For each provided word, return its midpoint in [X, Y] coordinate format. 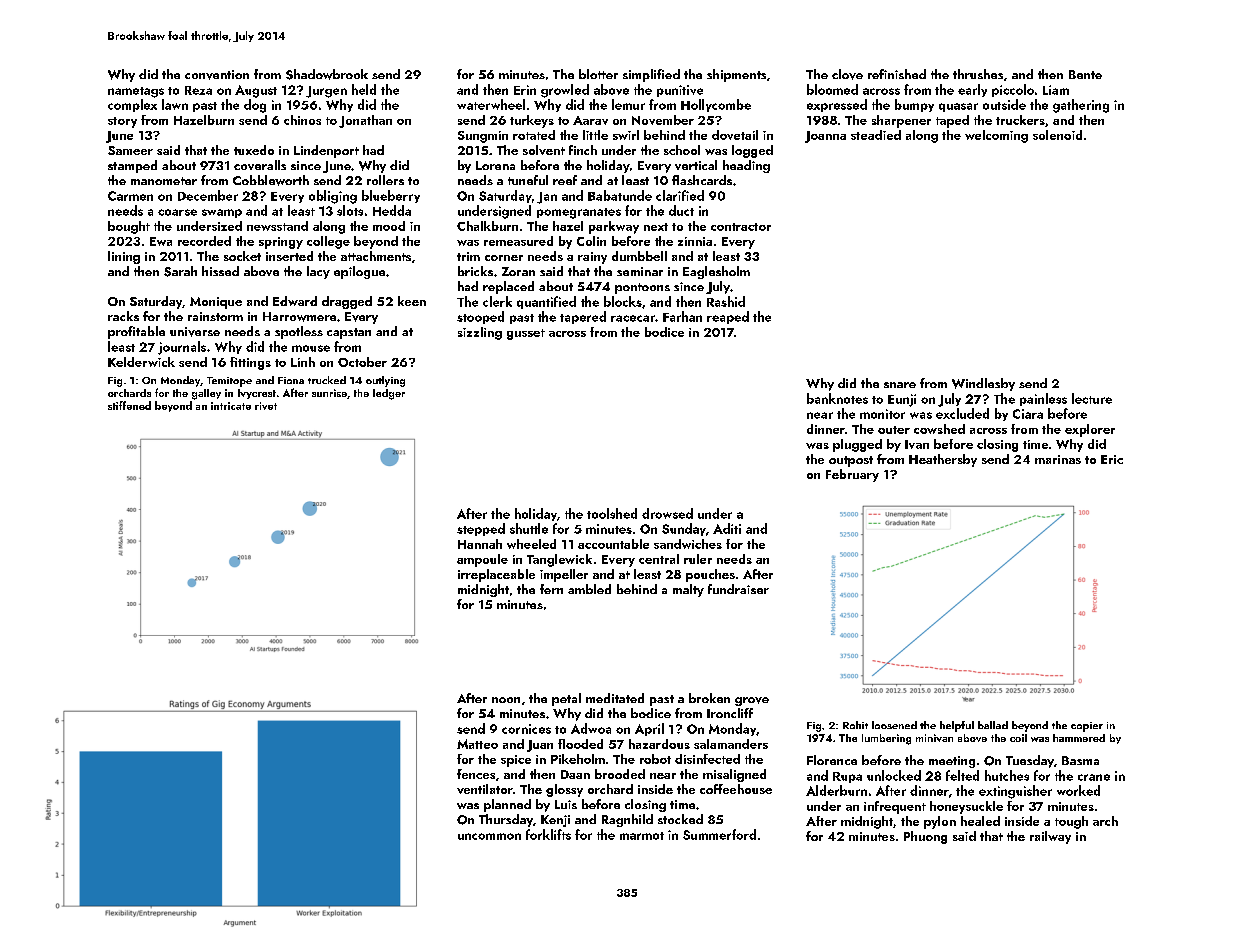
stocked [680, 819]
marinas [1058, 459]
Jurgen [326, 92]
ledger [389, 394]
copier [1087, 727]
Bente [1085, 74]
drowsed [667, 513]
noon [506, 700]
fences [476, 774]
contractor [741, 227]
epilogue [359, 272]
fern [551, 589]
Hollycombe [716, 105]
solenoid [1057, 135]
